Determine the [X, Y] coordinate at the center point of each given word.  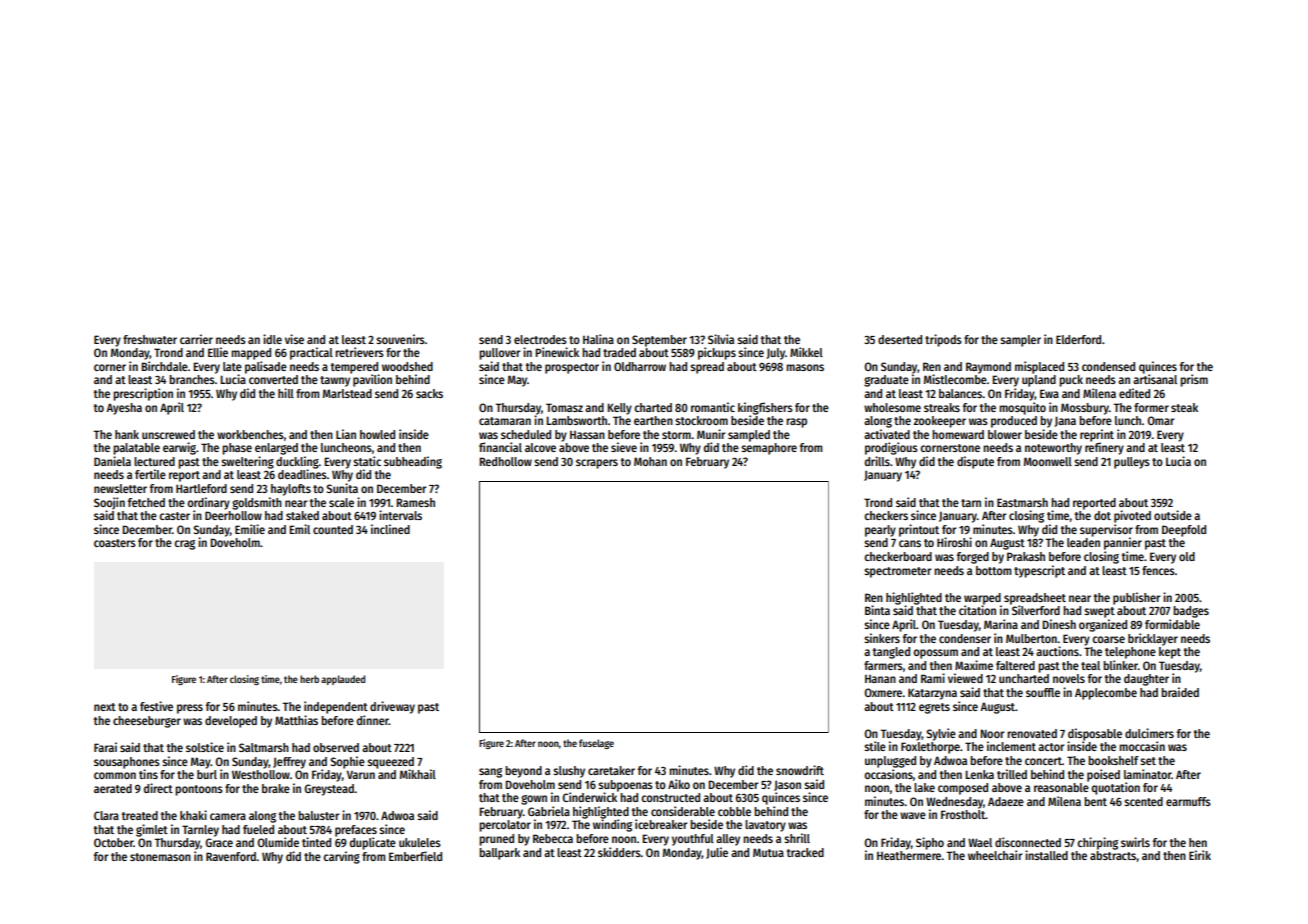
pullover [499, 354]
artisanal [1155, 379]
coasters [115, 543]
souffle [1043, 692]
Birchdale [164, 366]
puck [1071, 381]
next [105, 707]
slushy [569, 772]
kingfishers [765, 408]
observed [336, 747]
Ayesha [124, 409]
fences [1158, 570]
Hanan [880, 679]
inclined [390, 529]
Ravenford [231, 856]
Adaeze [1006, 801]
